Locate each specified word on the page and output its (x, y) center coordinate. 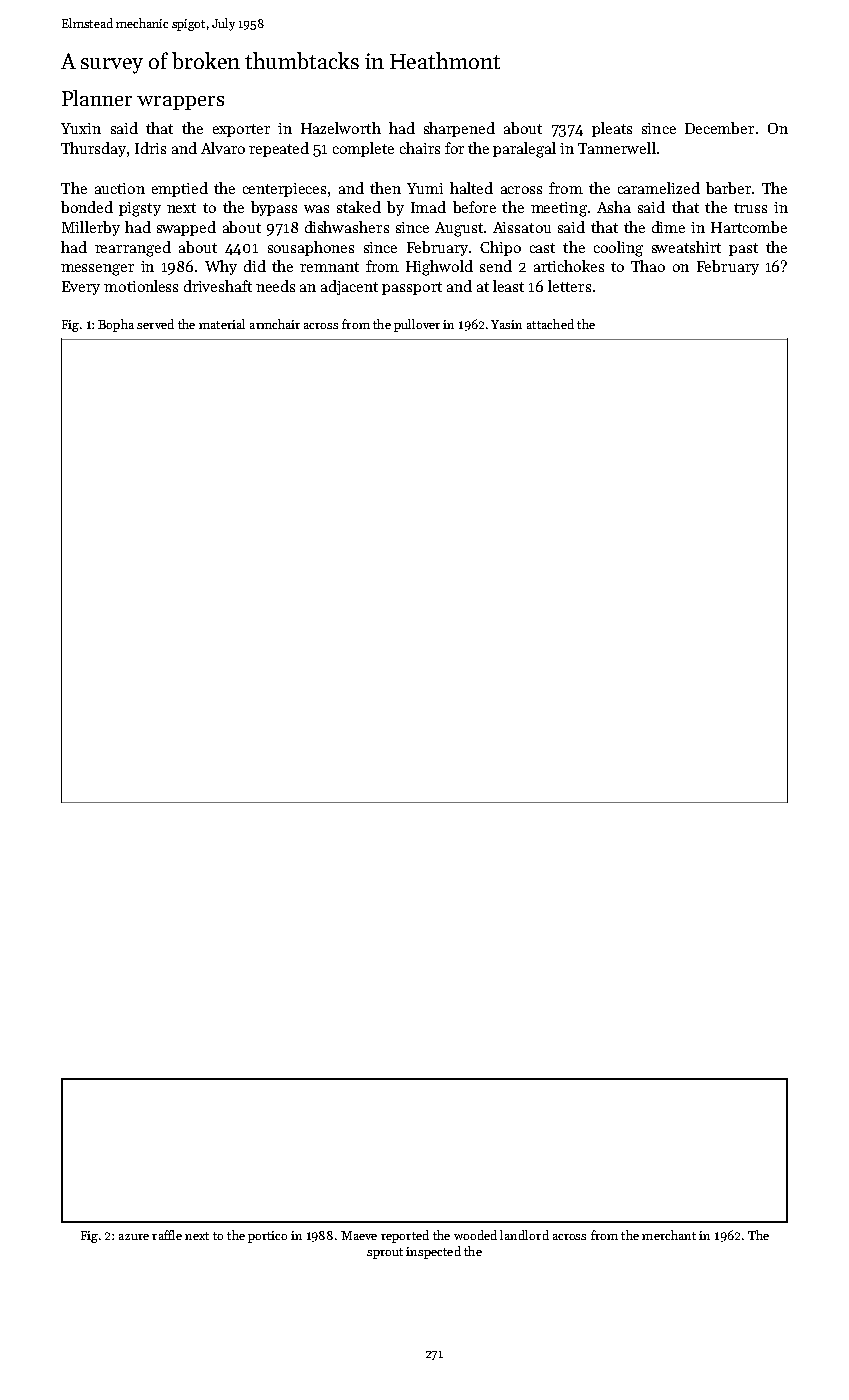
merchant (669, 1235)
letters (569, 286)
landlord (524, 1235)
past (743, 249)
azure (134, 1237)
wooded (475, 1235)
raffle (167, 1235)
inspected (433, 1252)
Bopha (116, 325)
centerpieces (284, 190)
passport (412, 288)
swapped (186, 228)
